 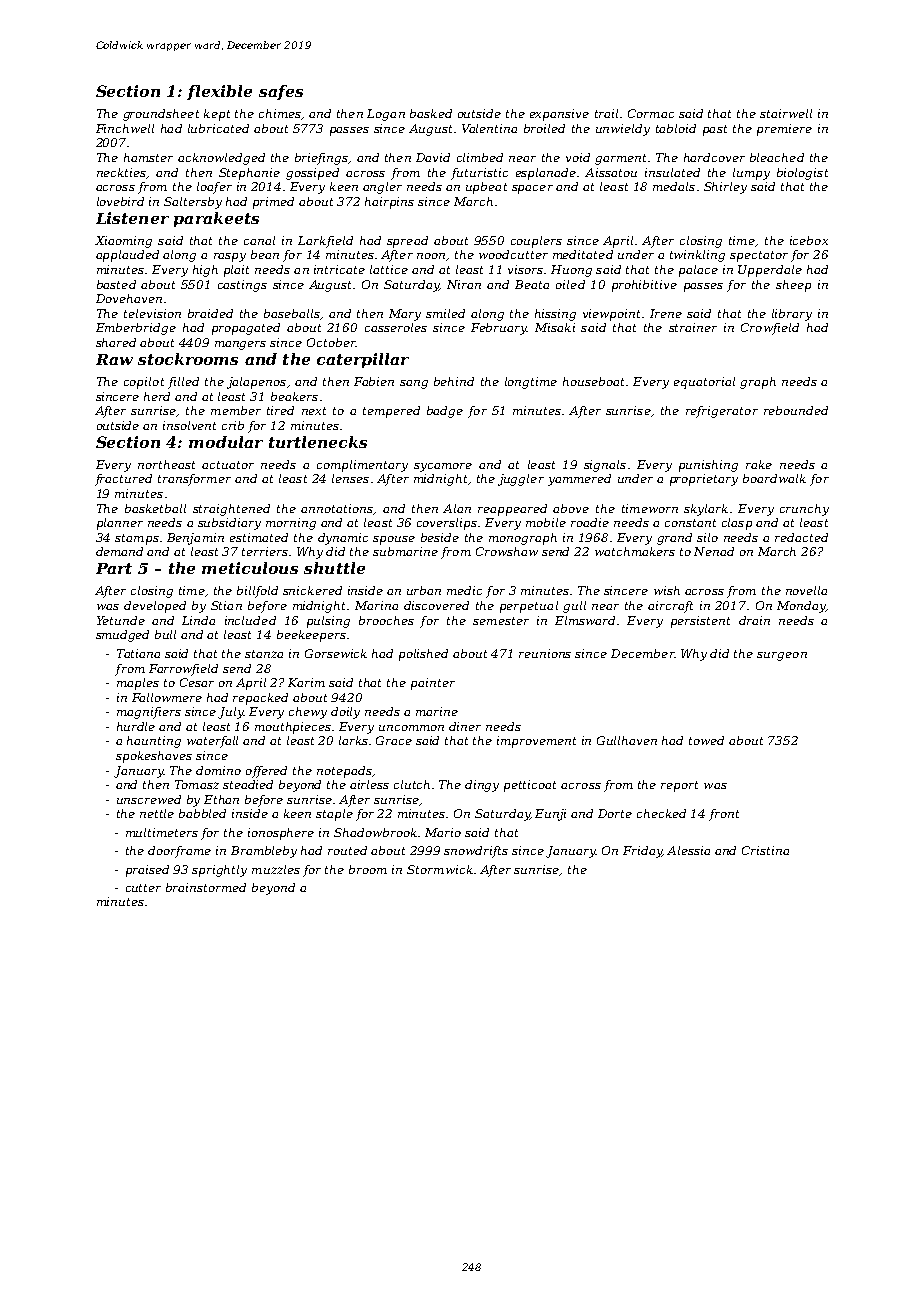 What do you see at coordinates (482, 786) in the screenshot?
I see `dingy` at bounding box center [482, 786].
